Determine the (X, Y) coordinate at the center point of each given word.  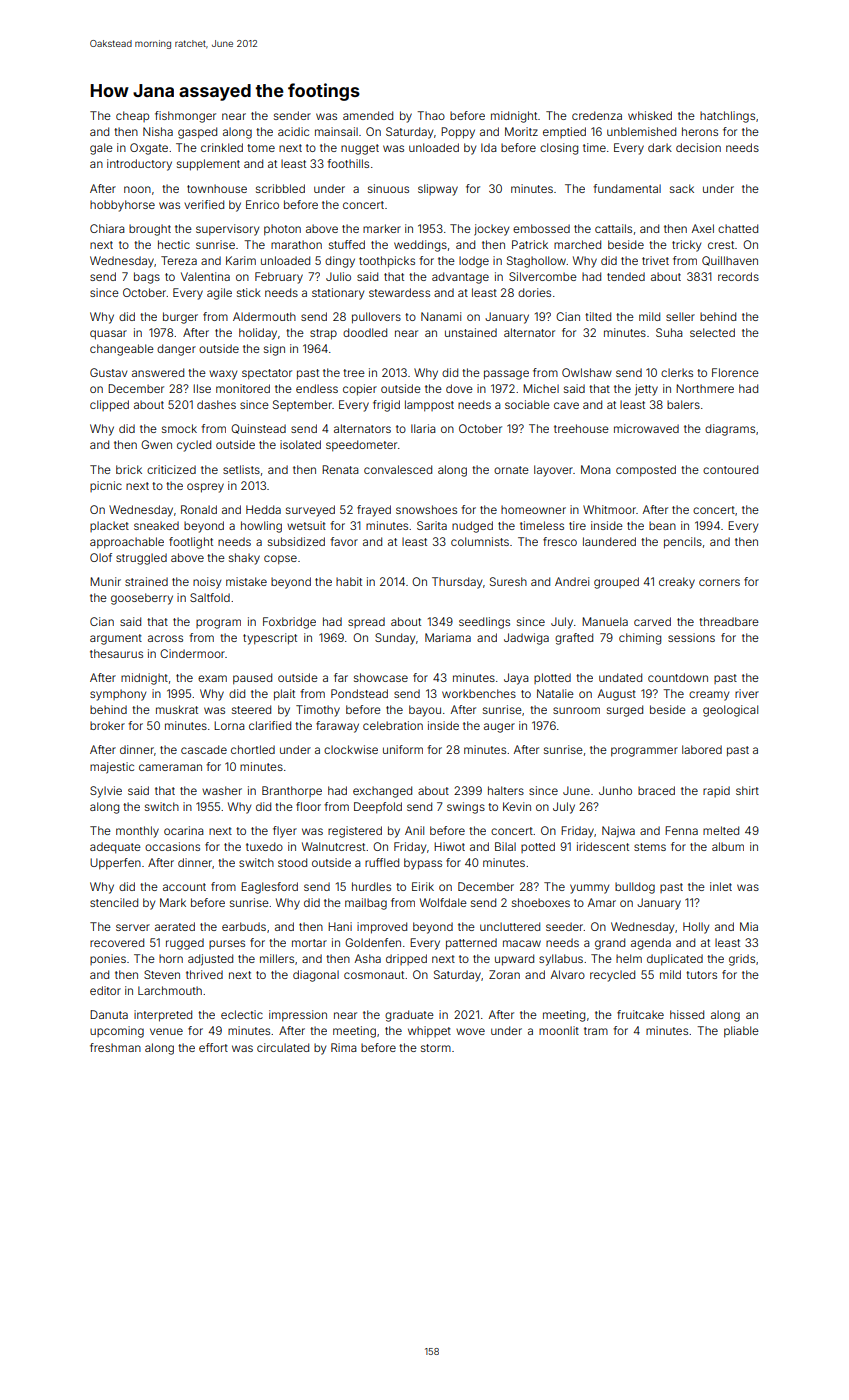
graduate (409, 1016)
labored (702, 749)
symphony (118, 695)
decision (698, 147)
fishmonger (185, 117)
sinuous (388, 188)
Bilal (505, 846)
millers (277, 958)
